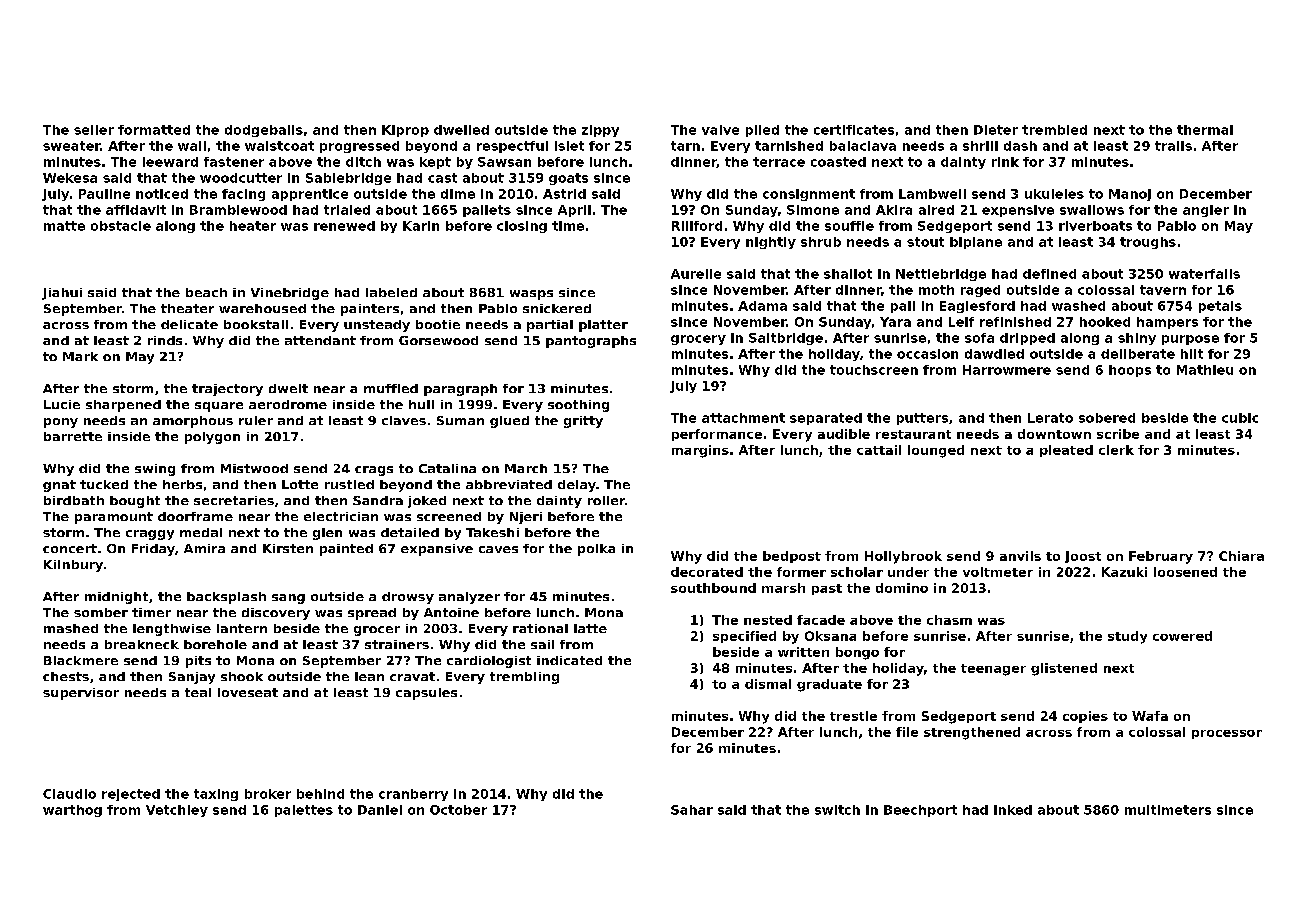  I want to click on trembled, so click(1054, 130).
